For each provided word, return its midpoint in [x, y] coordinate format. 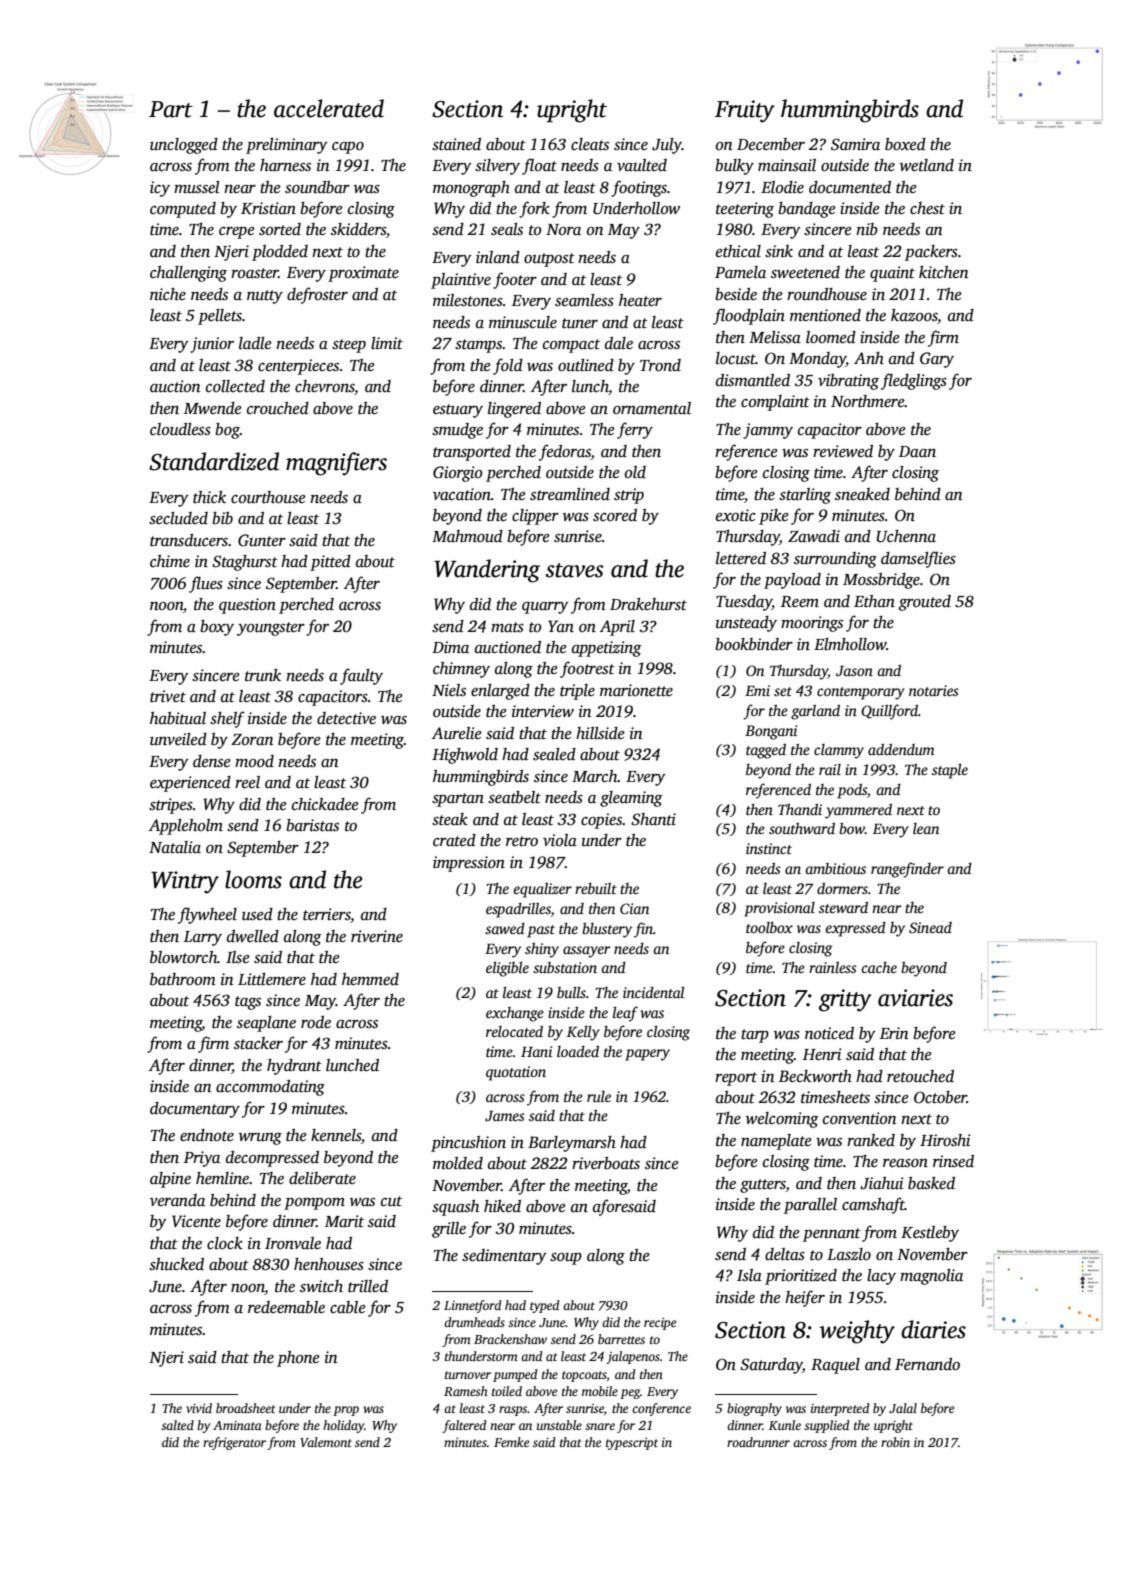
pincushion [468, 1144]
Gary [937, 360]
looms [253, 879]
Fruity [745, 111]
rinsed [953, 1161]
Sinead [930, 927]
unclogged [184, 146]
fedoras [565, 452]
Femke [511, 1442]
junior [212, 345]
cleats [590, 144]
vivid [199, 1408]
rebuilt [596, 888]
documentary [195, 1110]
